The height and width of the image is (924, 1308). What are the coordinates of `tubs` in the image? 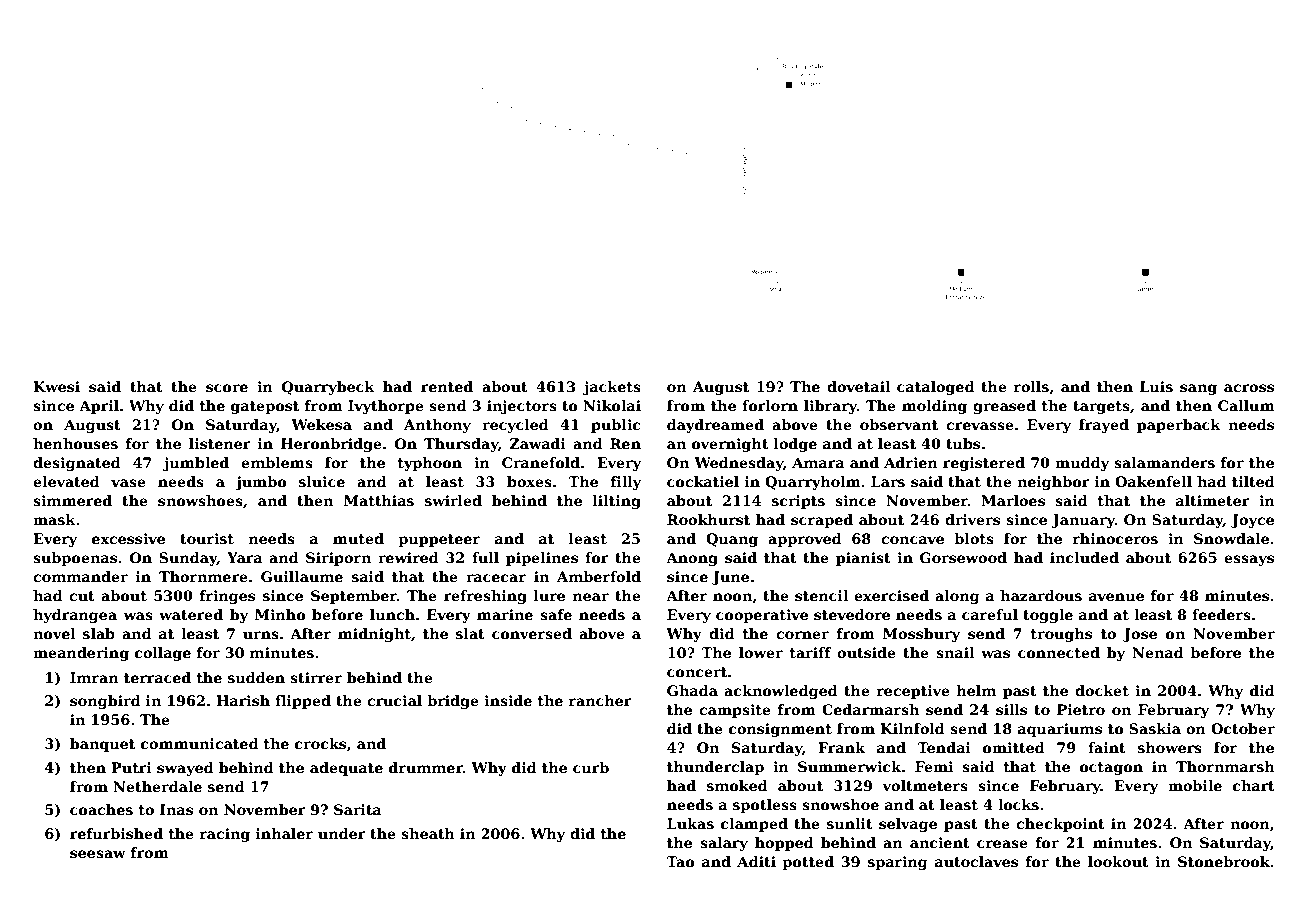 It's located at (963, 443).
